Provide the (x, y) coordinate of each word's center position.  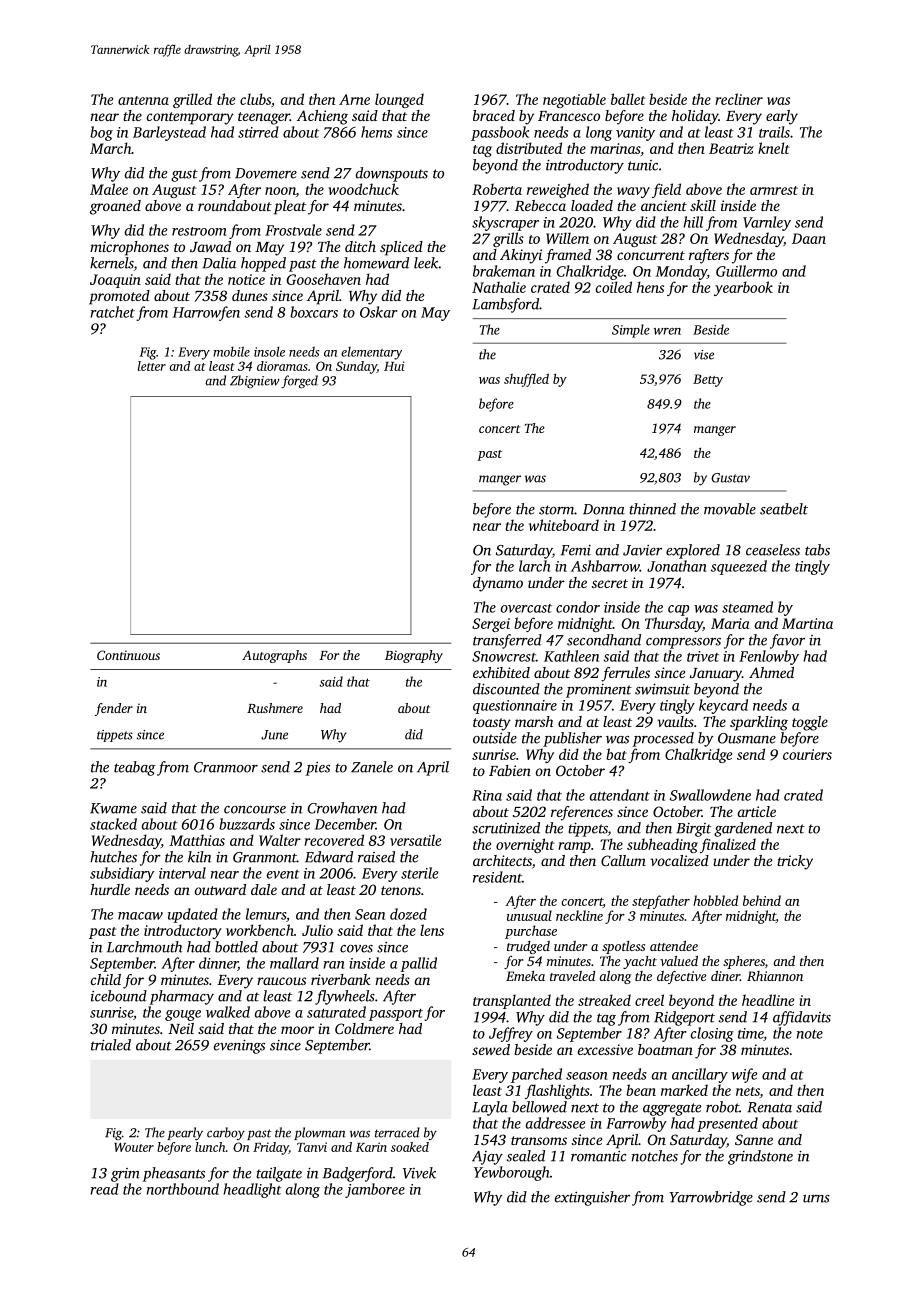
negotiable (574, 100)
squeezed (739, 567)
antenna (143, 100)
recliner (739, 99)
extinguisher (592, 1198)
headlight (252, 1190)
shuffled (526, 380)
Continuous (128, 655)
